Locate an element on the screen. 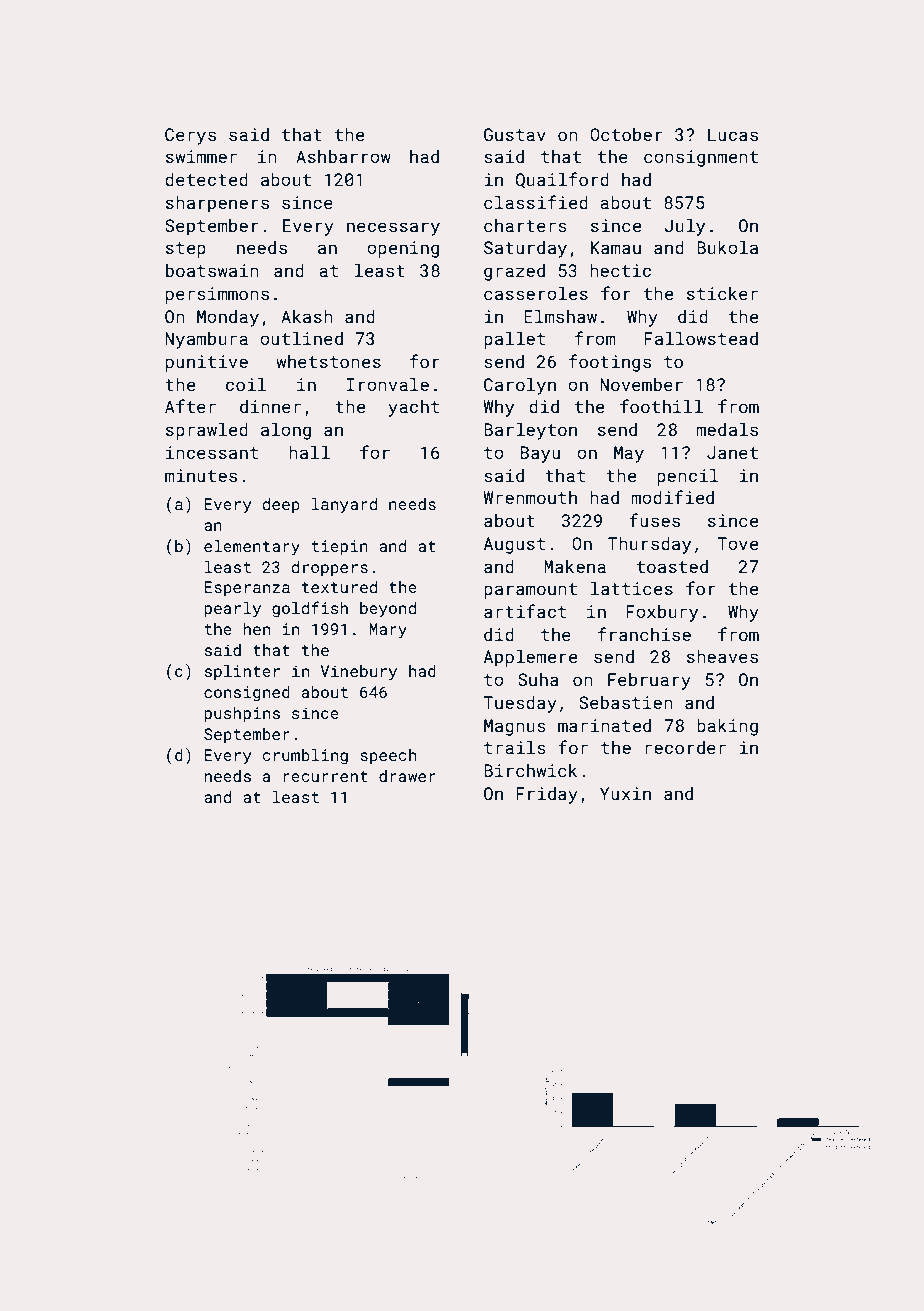  Cerys is located at coordinates (190, 136).
